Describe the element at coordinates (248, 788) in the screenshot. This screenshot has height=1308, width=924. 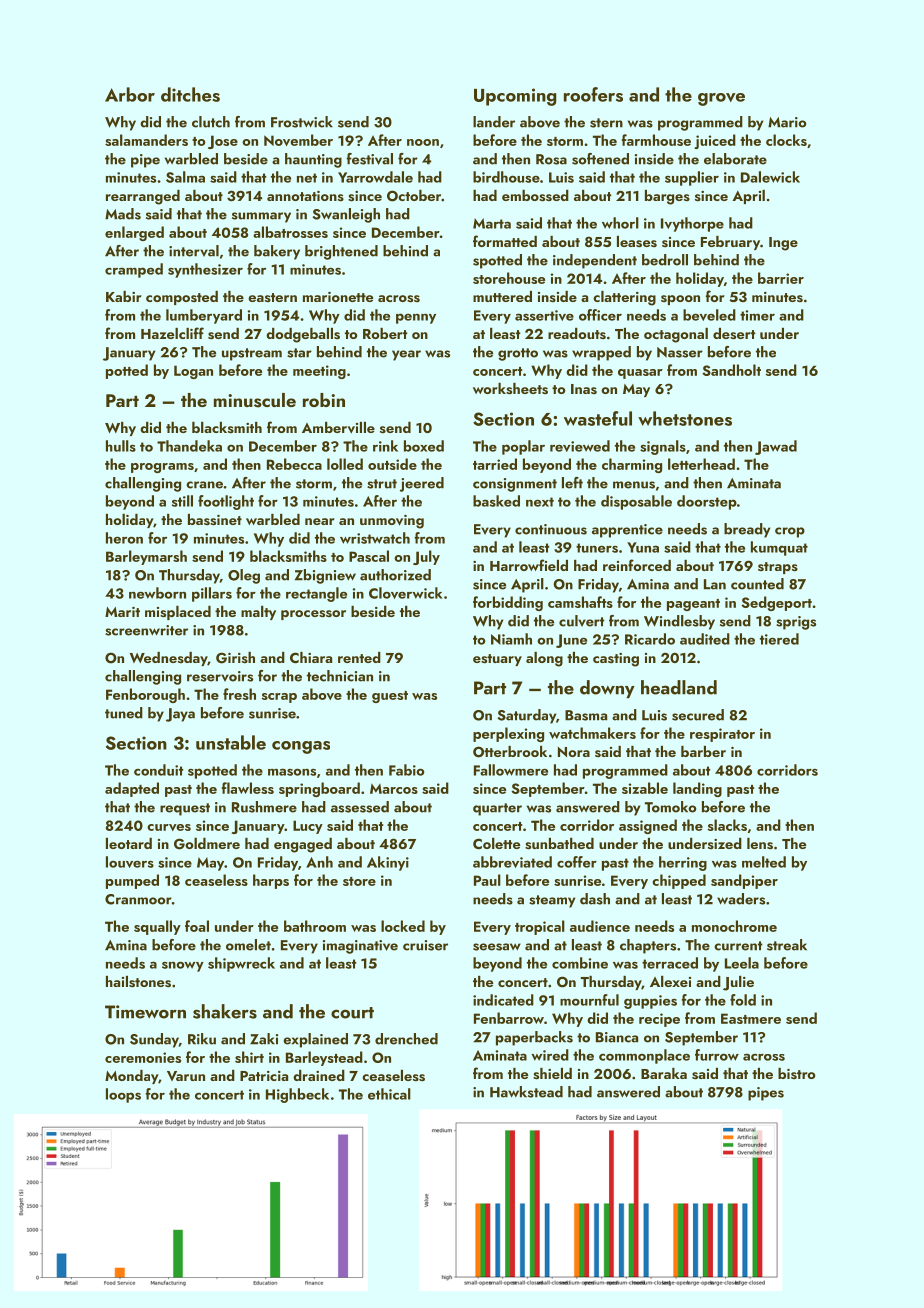
I see `flawless` at that location.
